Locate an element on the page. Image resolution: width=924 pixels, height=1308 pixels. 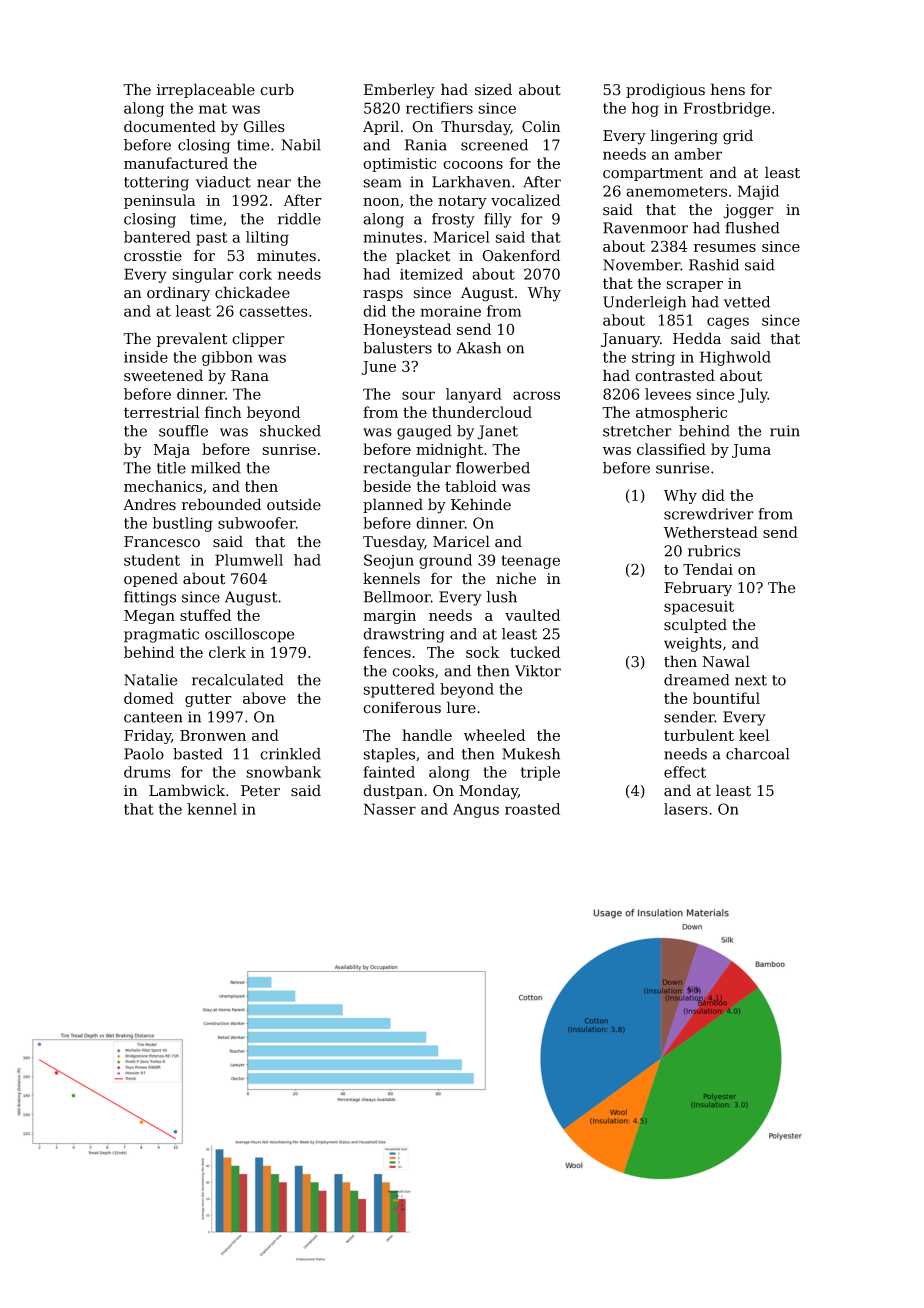
Underleigh is located at coordinates (644, 303).
